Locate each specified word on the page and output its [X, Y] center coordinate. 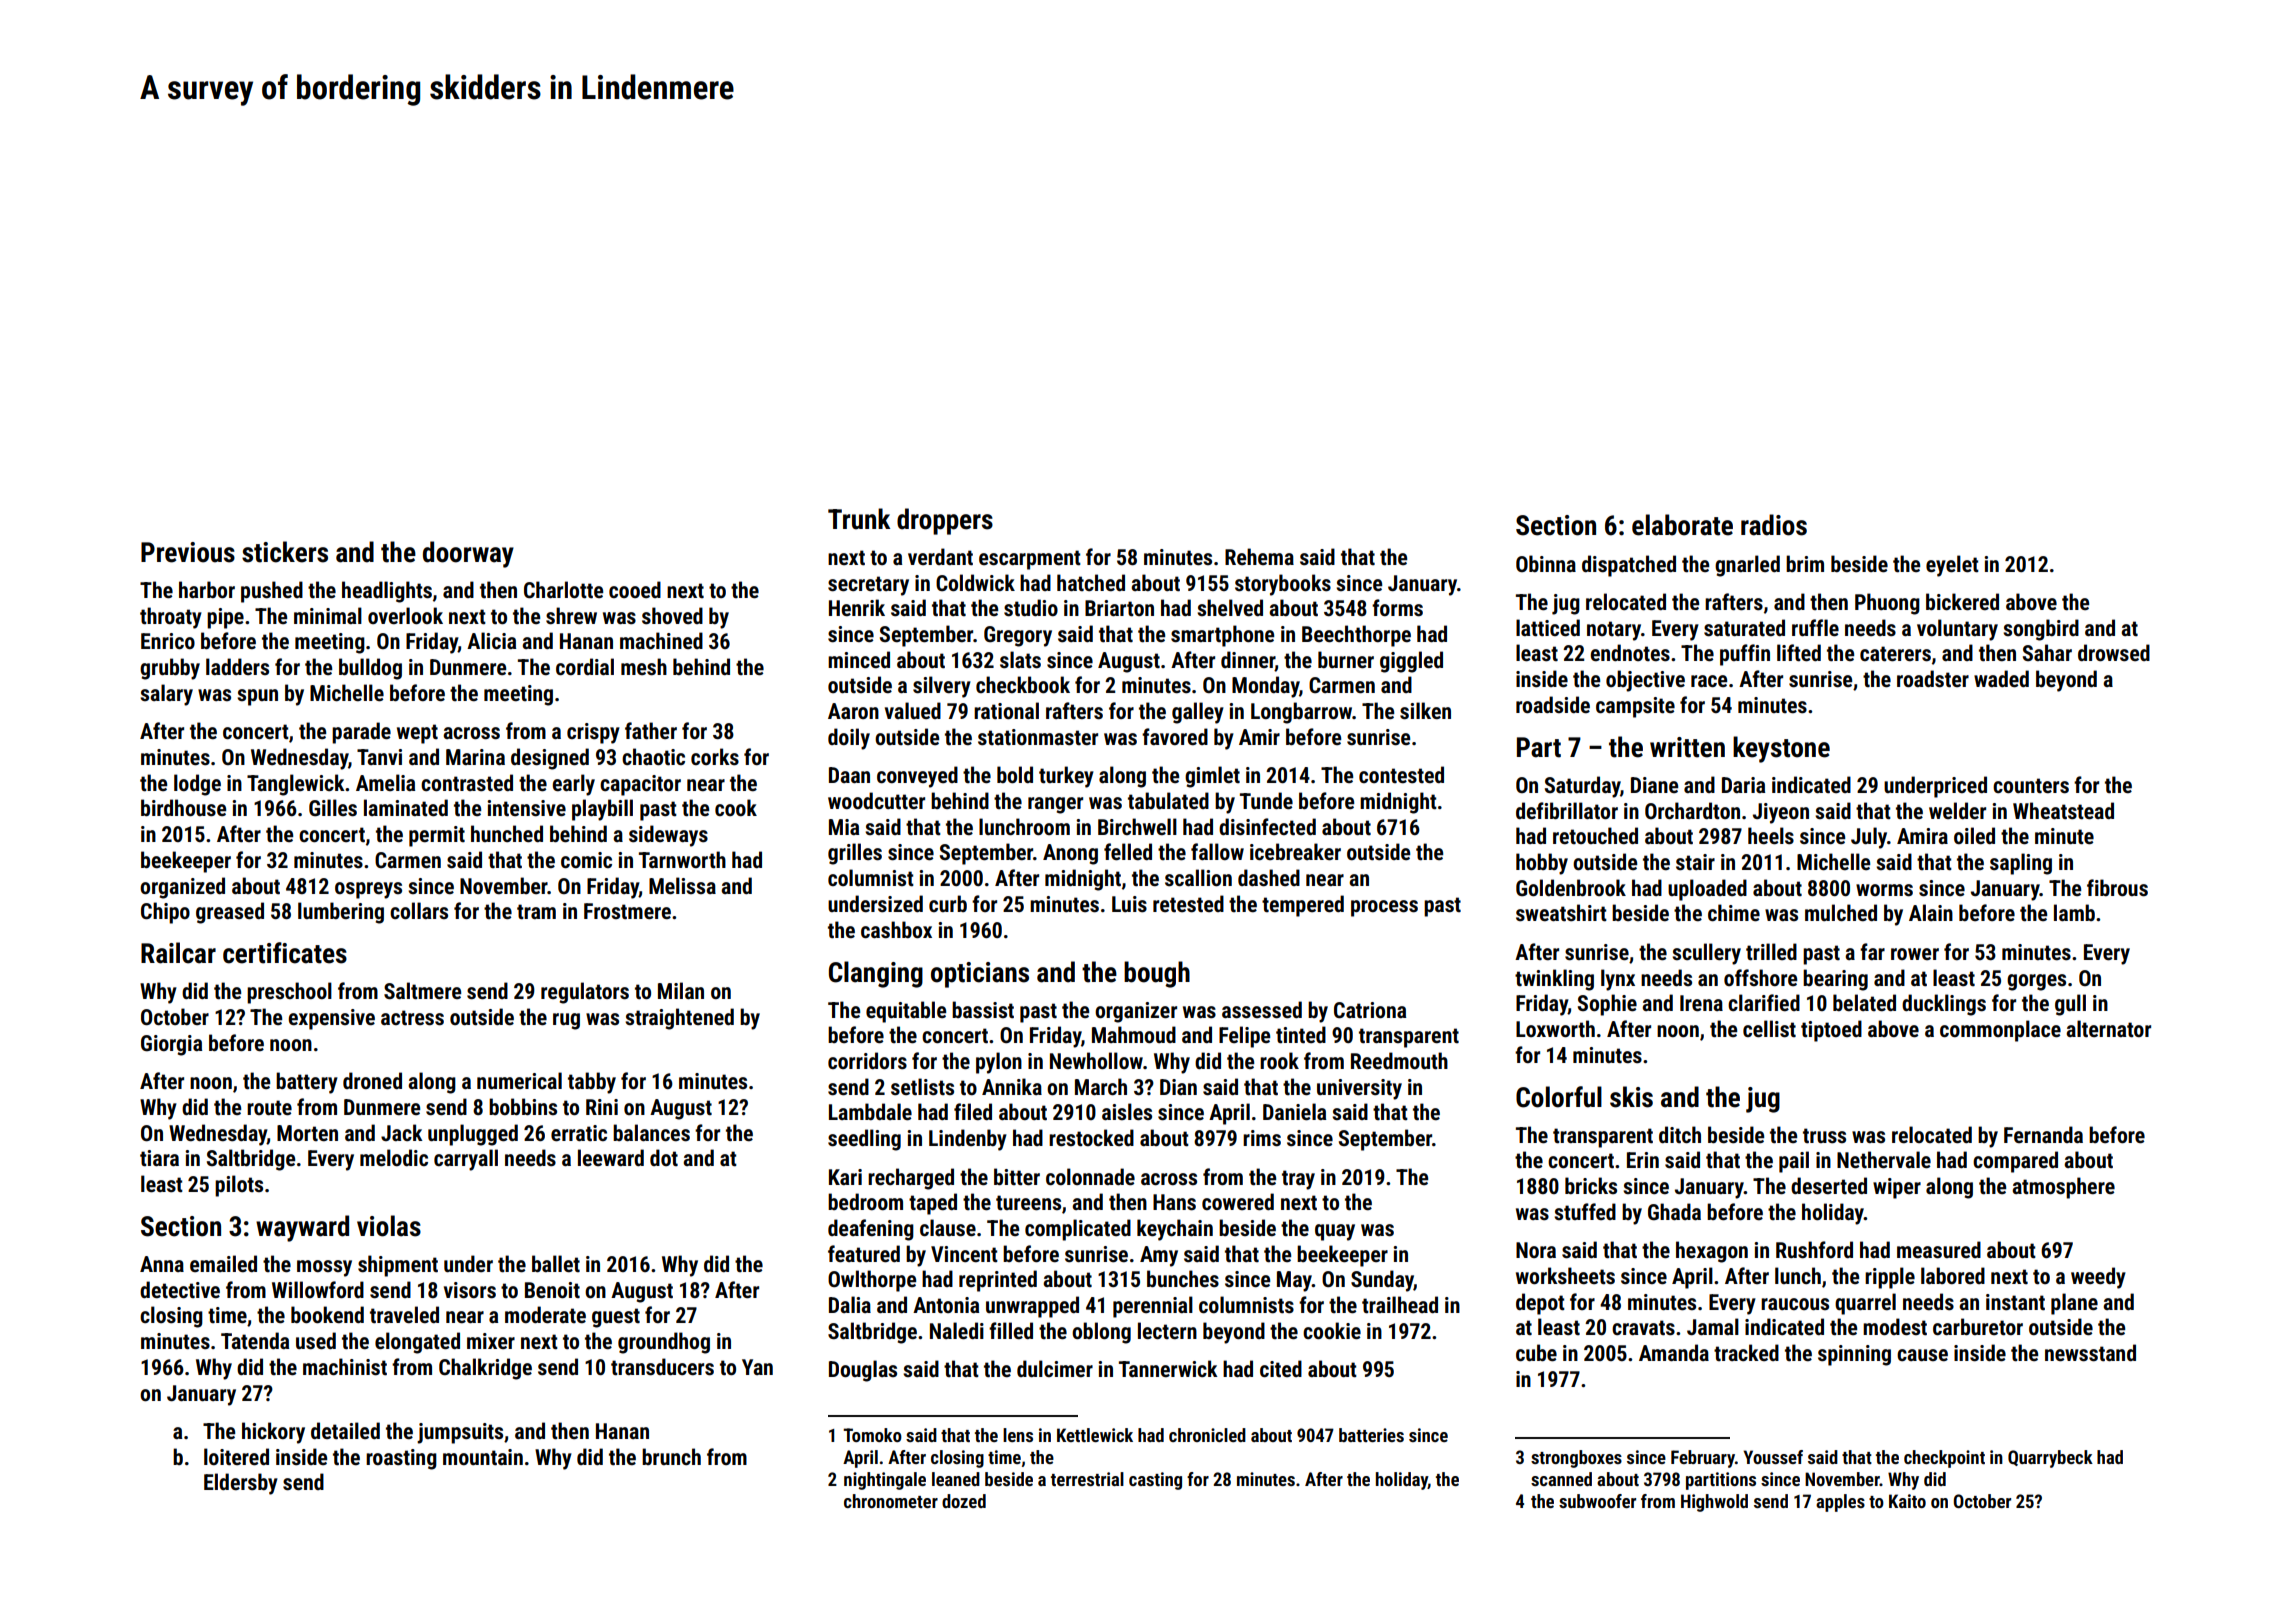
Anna [162, 1264]
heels [1771, 836]
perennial [1153, 1307]
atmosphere [2063, 1188]
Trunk [859, 519]
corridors [867, 1061]
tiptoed [1831, 1031]
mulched [1841, 912]
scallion [1198, 878]
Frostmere [627, 911]
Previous [188, 552]
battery [307, 1083]
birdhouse [183, 808]
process [1384, 908]
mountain [483, 1457]
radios [1774, 525]
